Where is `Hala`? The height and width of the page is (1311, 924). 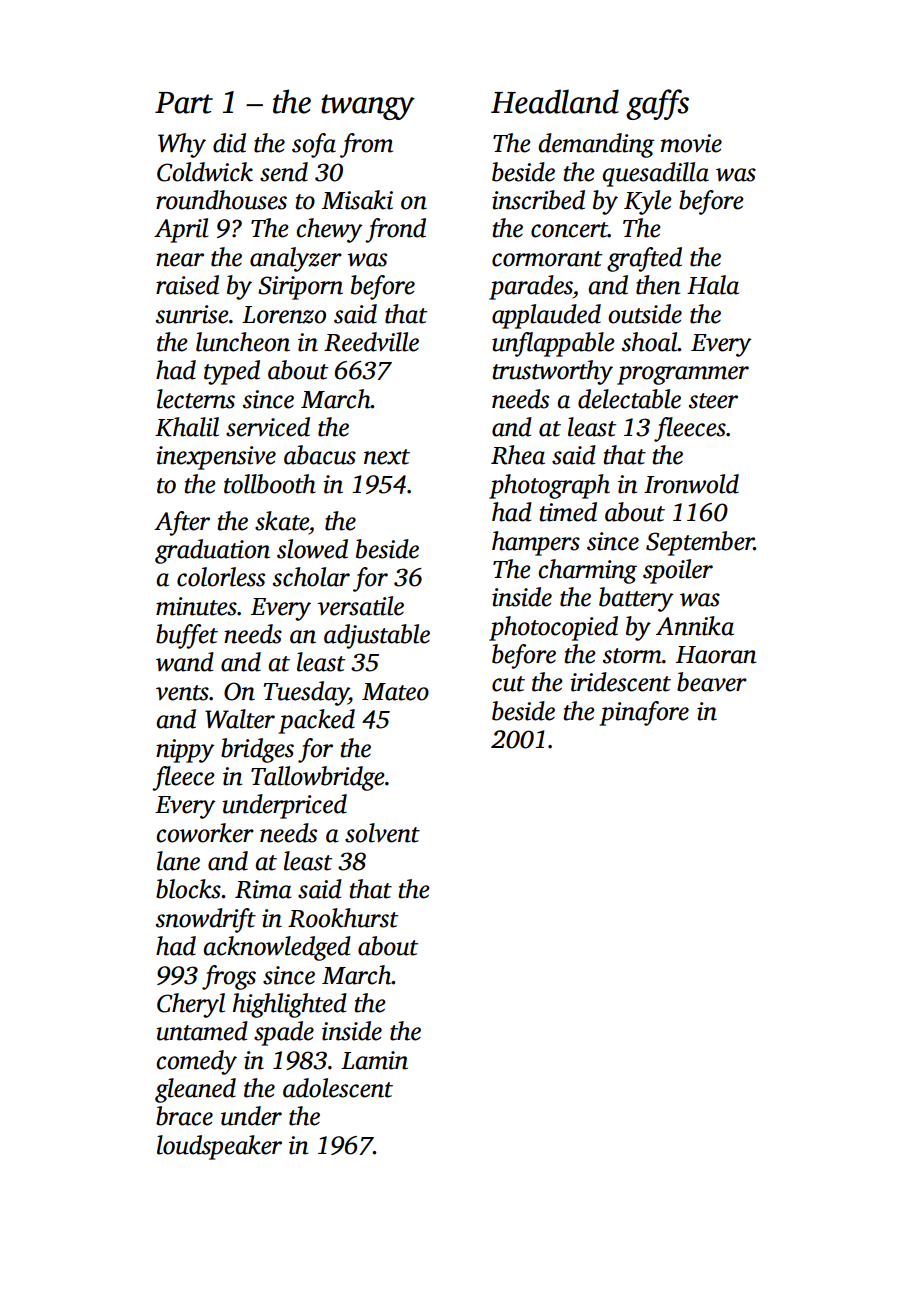 Hala is located at coordinates (713, 285).
